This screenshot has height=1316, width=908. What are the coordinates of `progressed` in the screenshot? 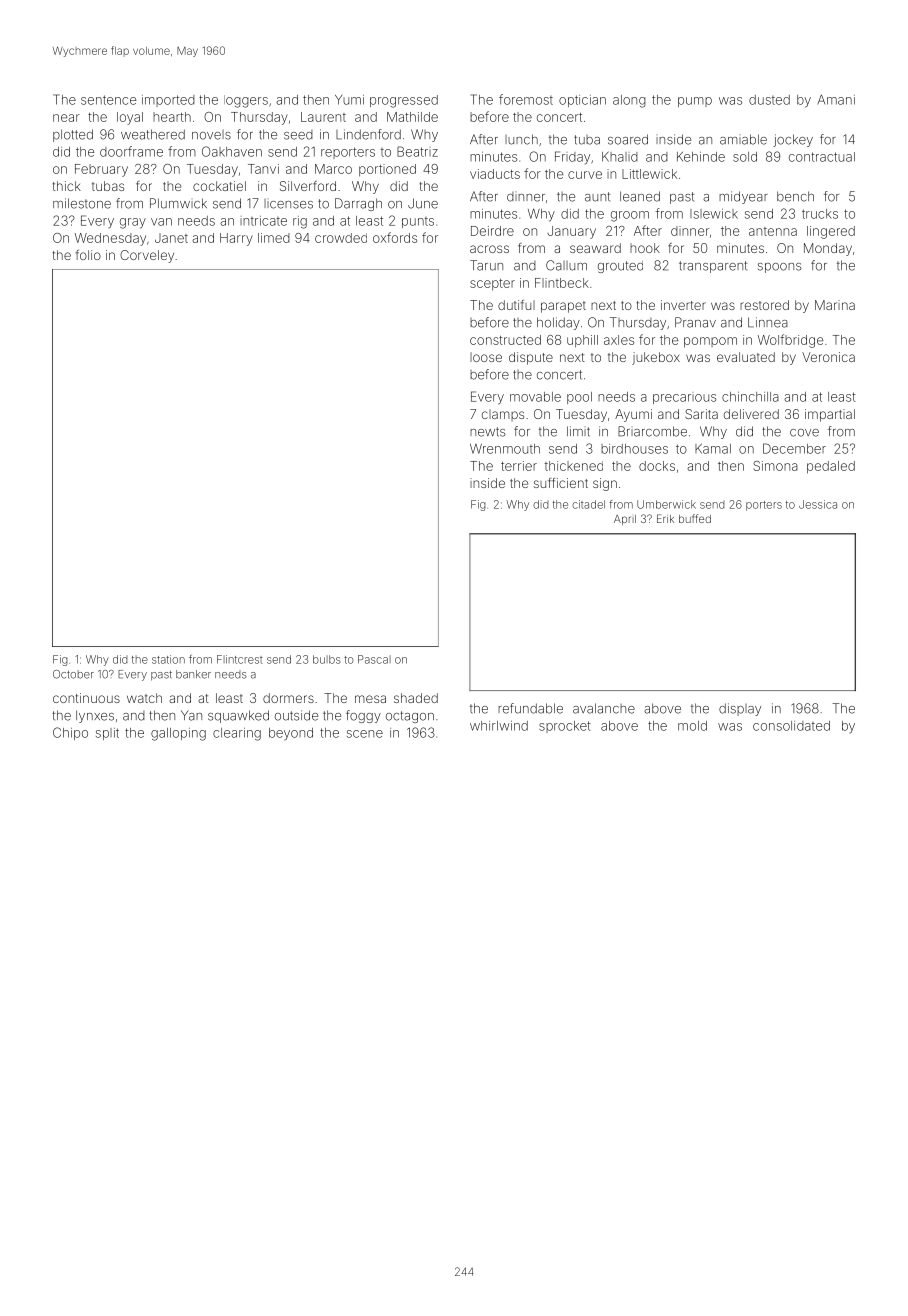 It's located at (404, 101).
